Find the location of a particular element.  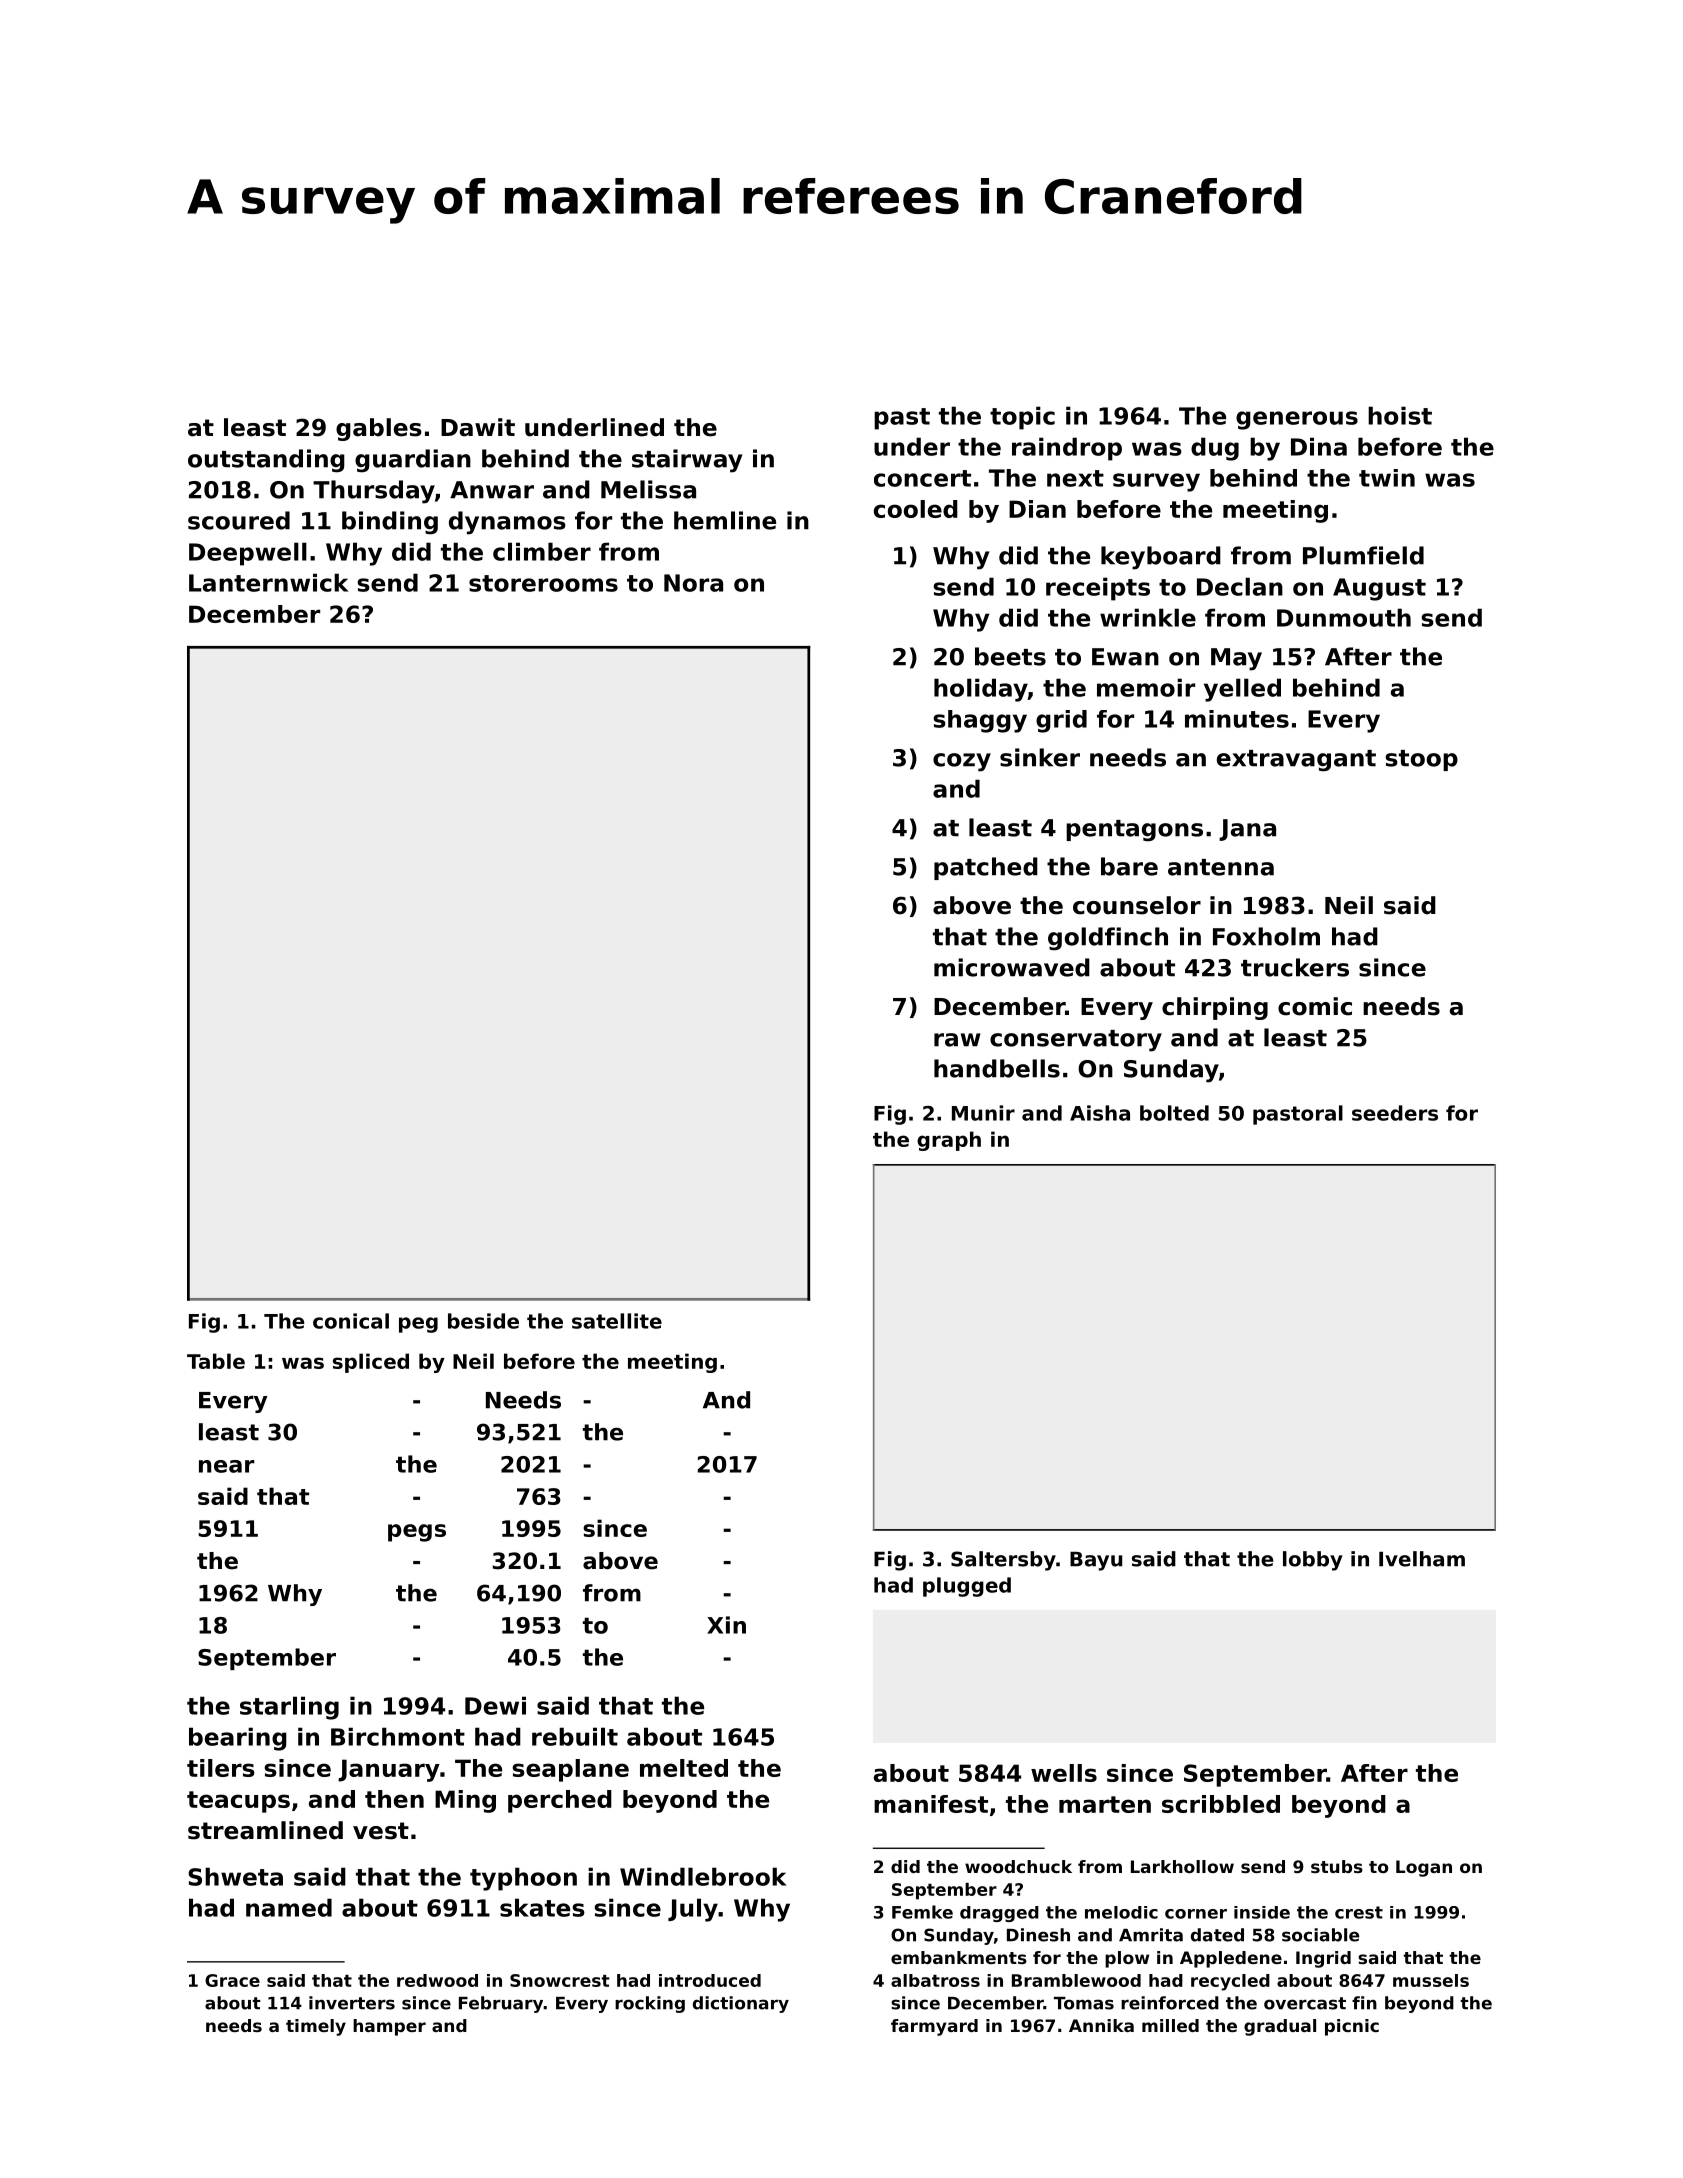

scoured is located at coordinates (239, 520).
